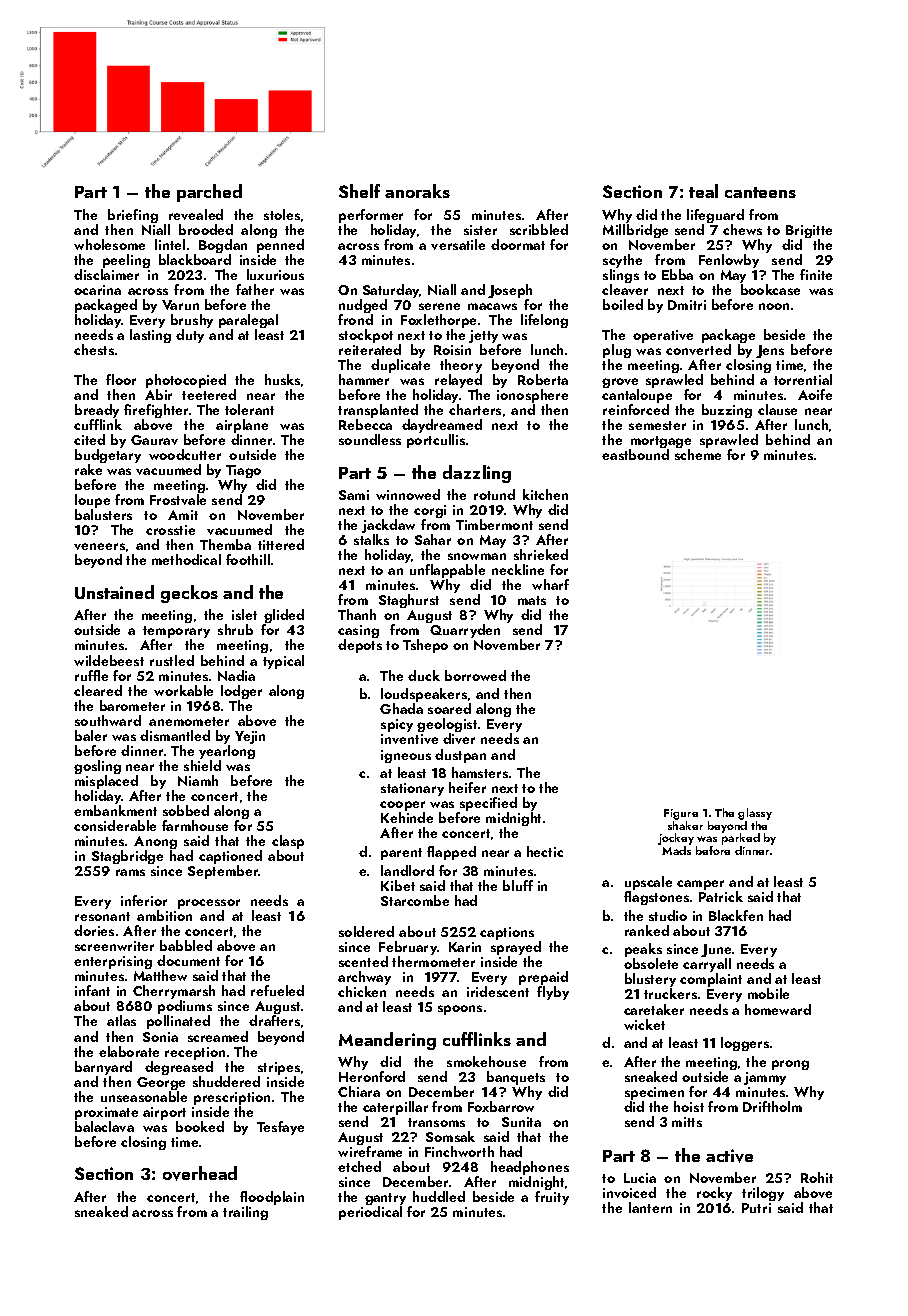 The height and width of the screenshot is (1316, 908). Describe the element at coordinates (359, 191) in the screenshot. I see `Shelf` at that location.
